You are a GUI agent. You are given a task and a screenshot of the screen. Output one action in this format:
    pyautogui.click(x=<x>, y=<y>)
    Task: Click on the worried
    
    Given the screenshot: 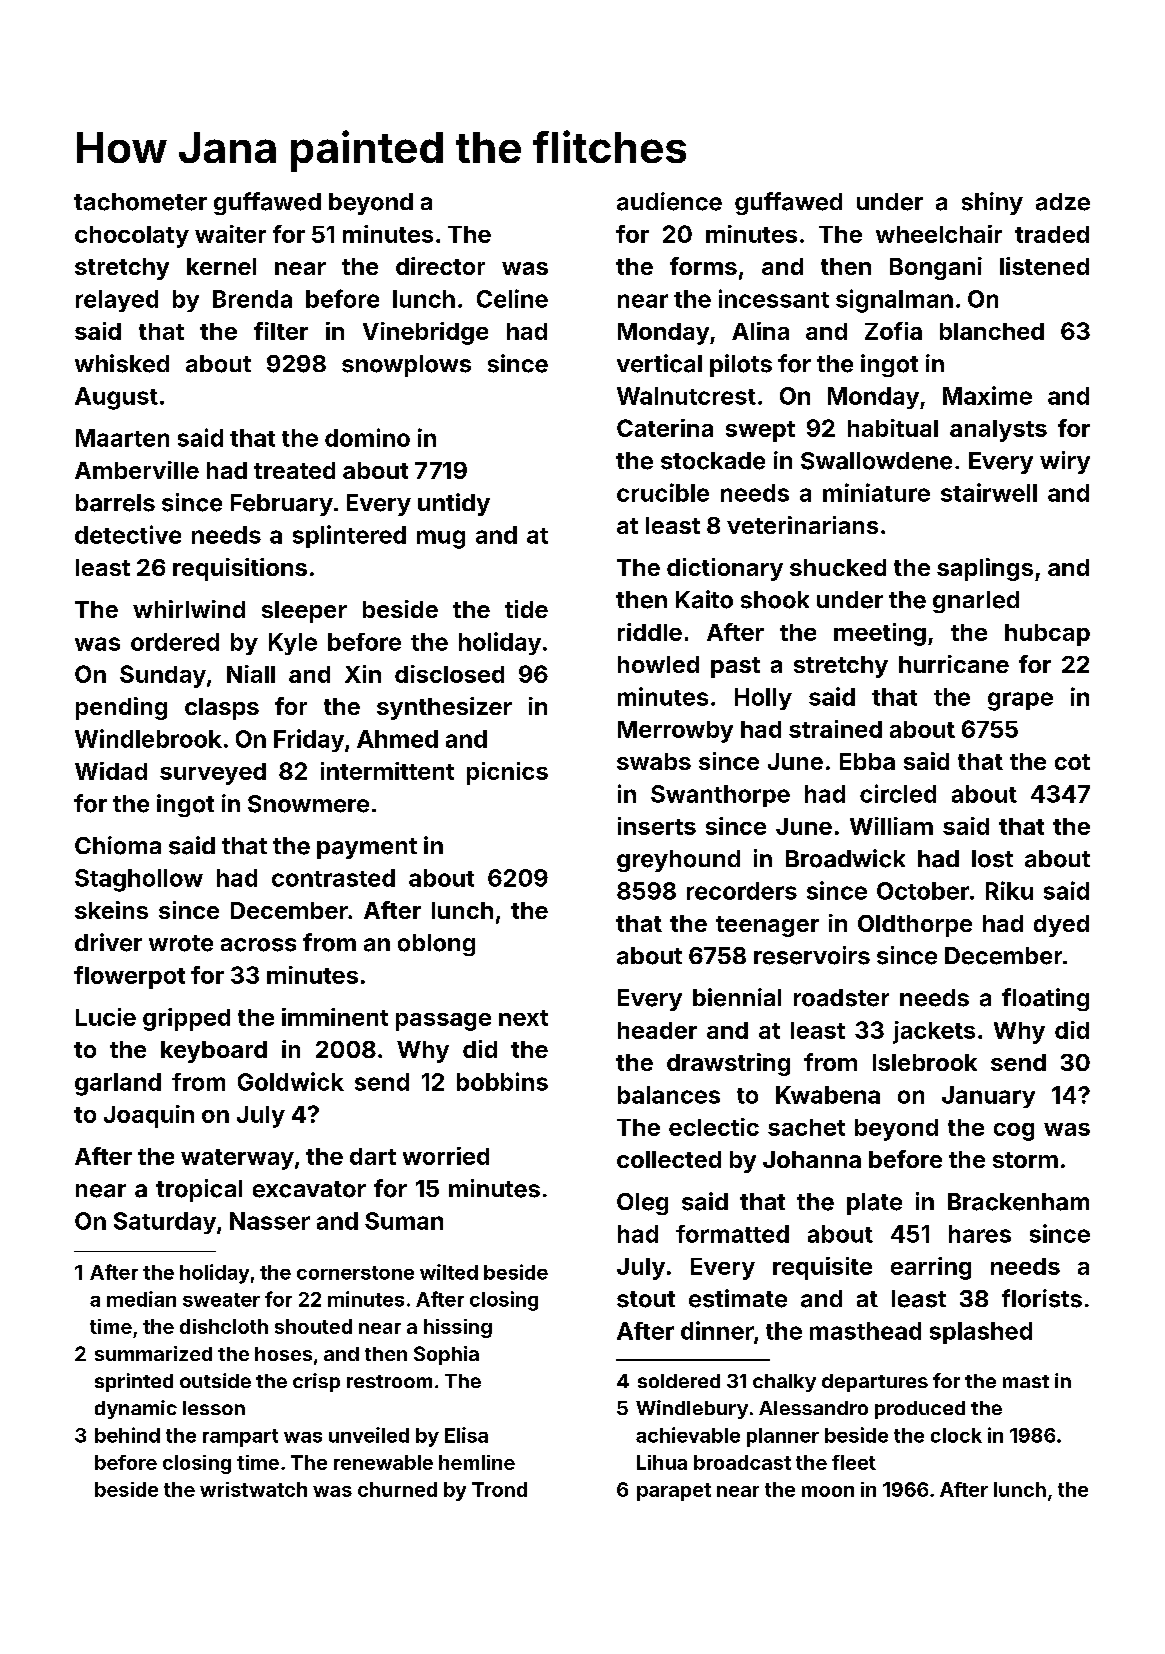 What is the action you would take?
    pyautogui.click(x=446, y=1156)
